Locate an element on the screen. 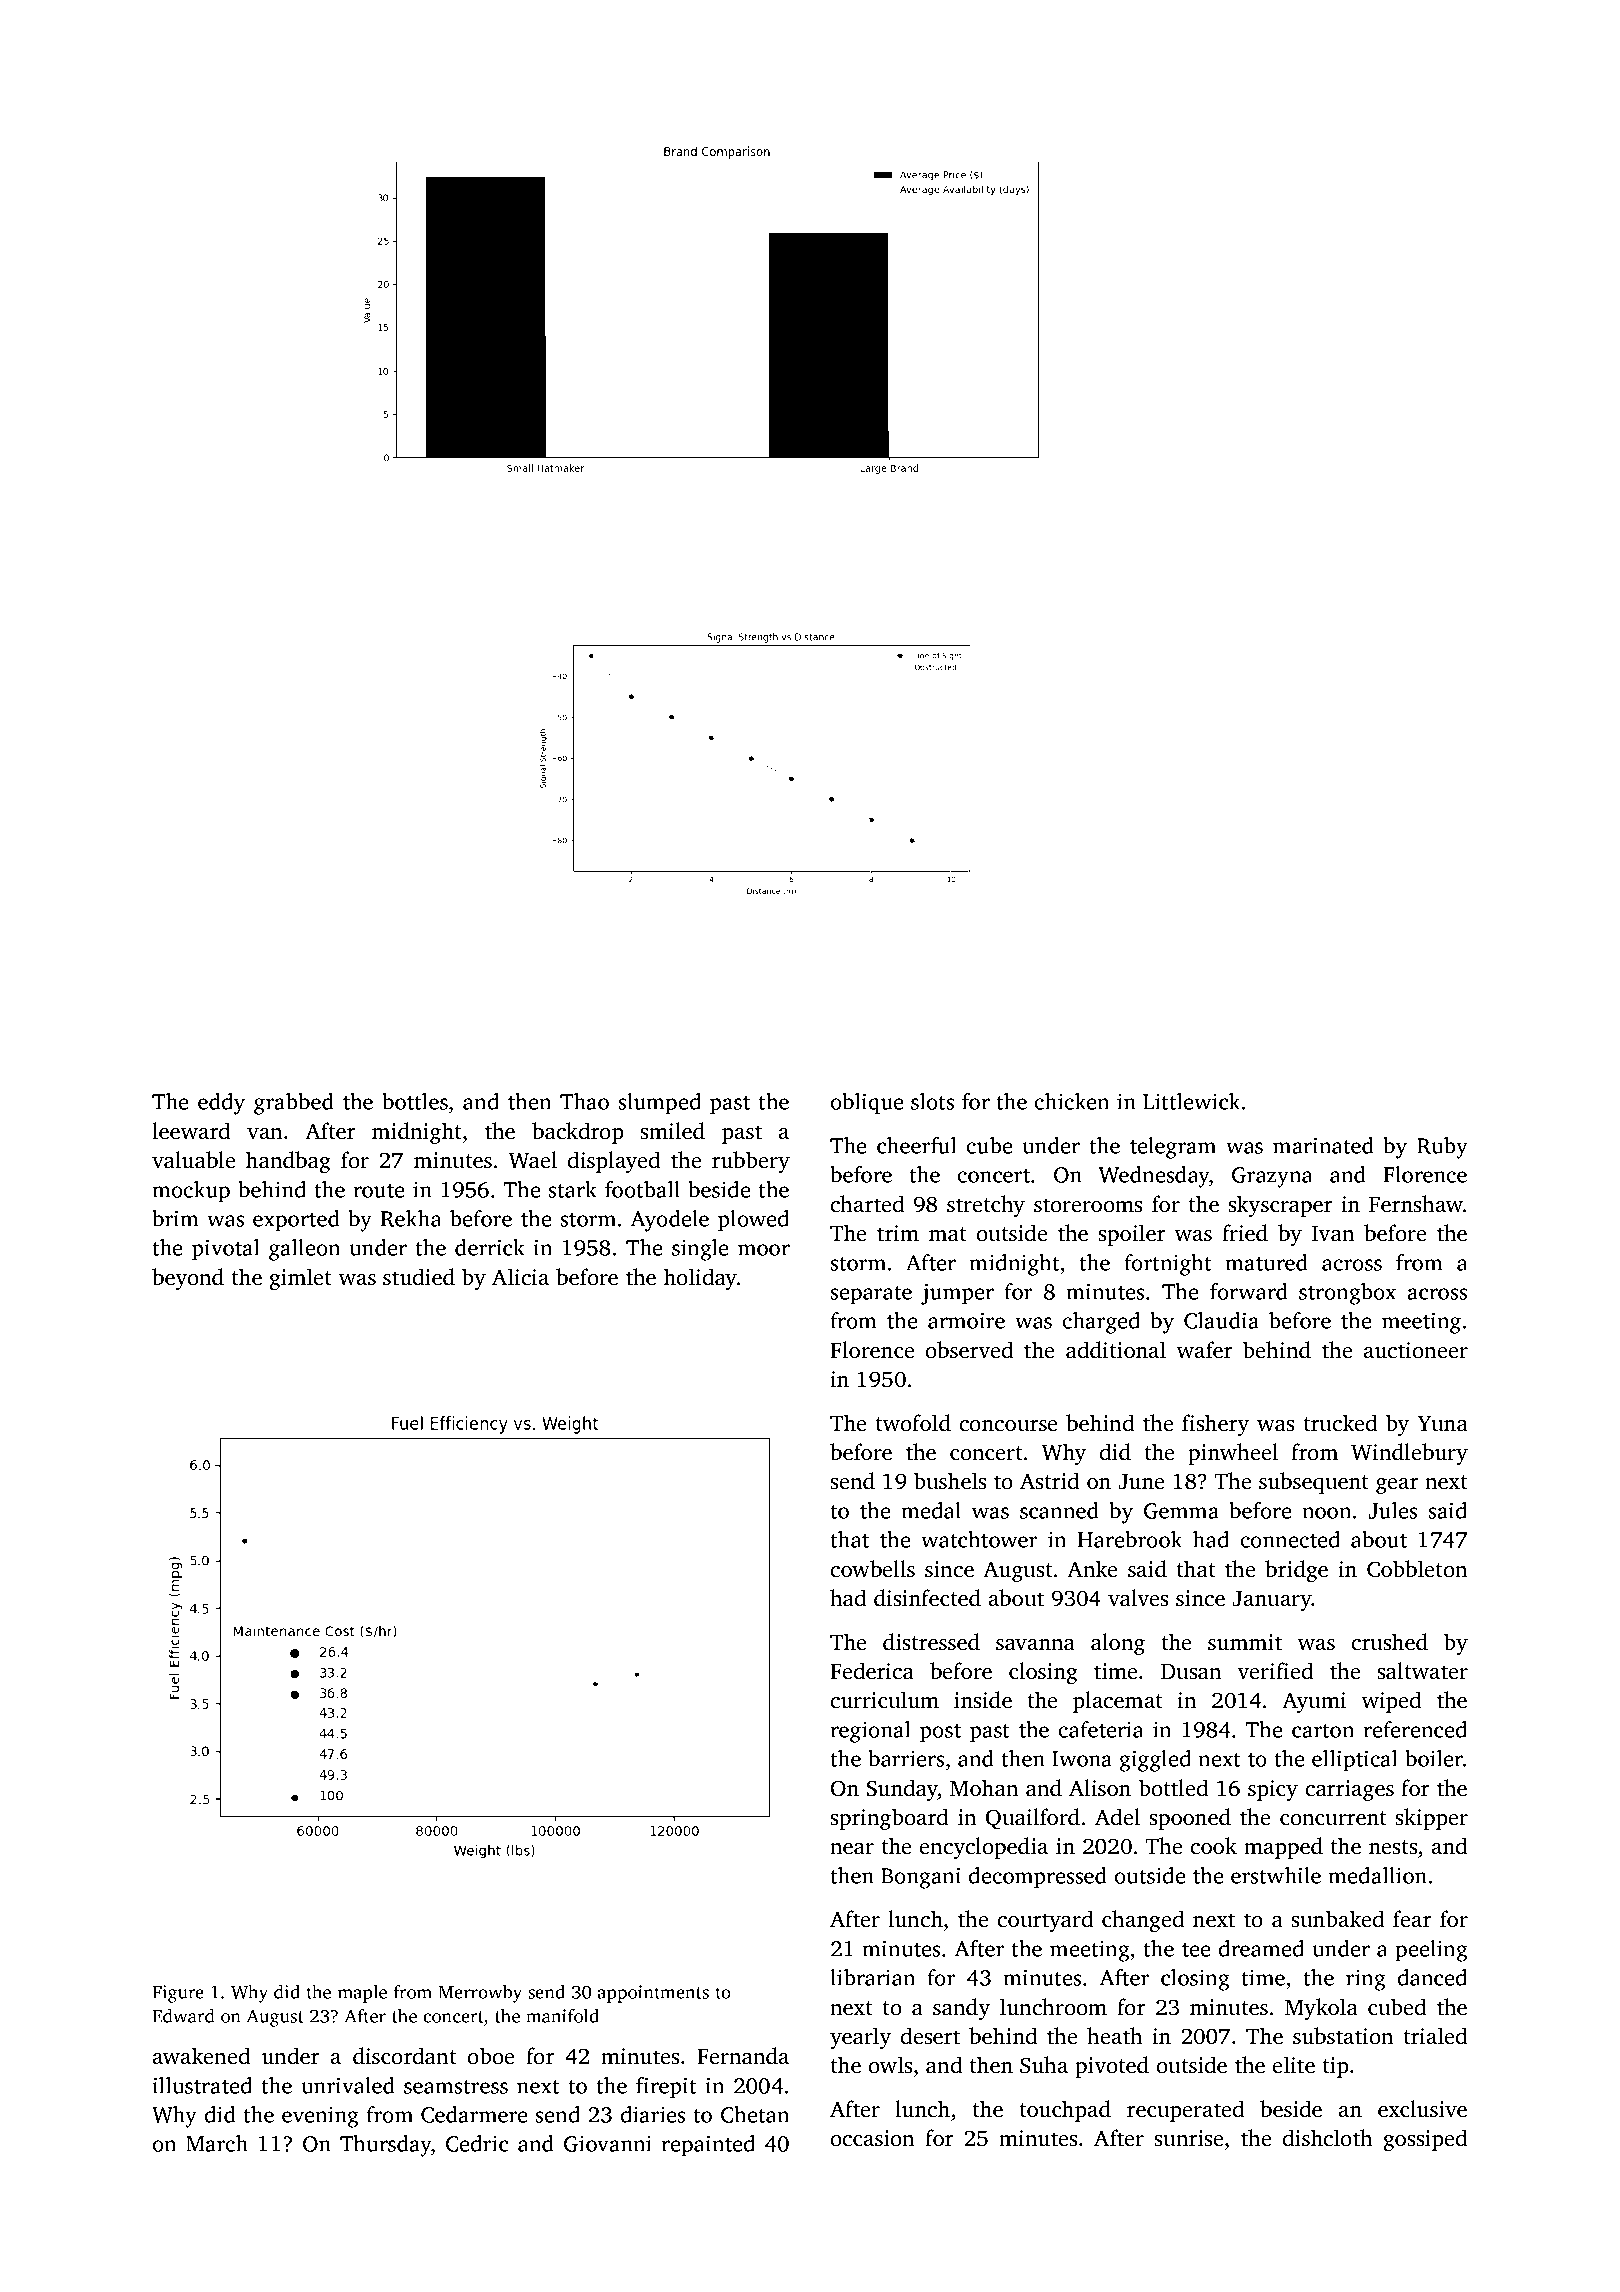 The image size is (1620, 2292). route is located at coordinates (378, 1191).
